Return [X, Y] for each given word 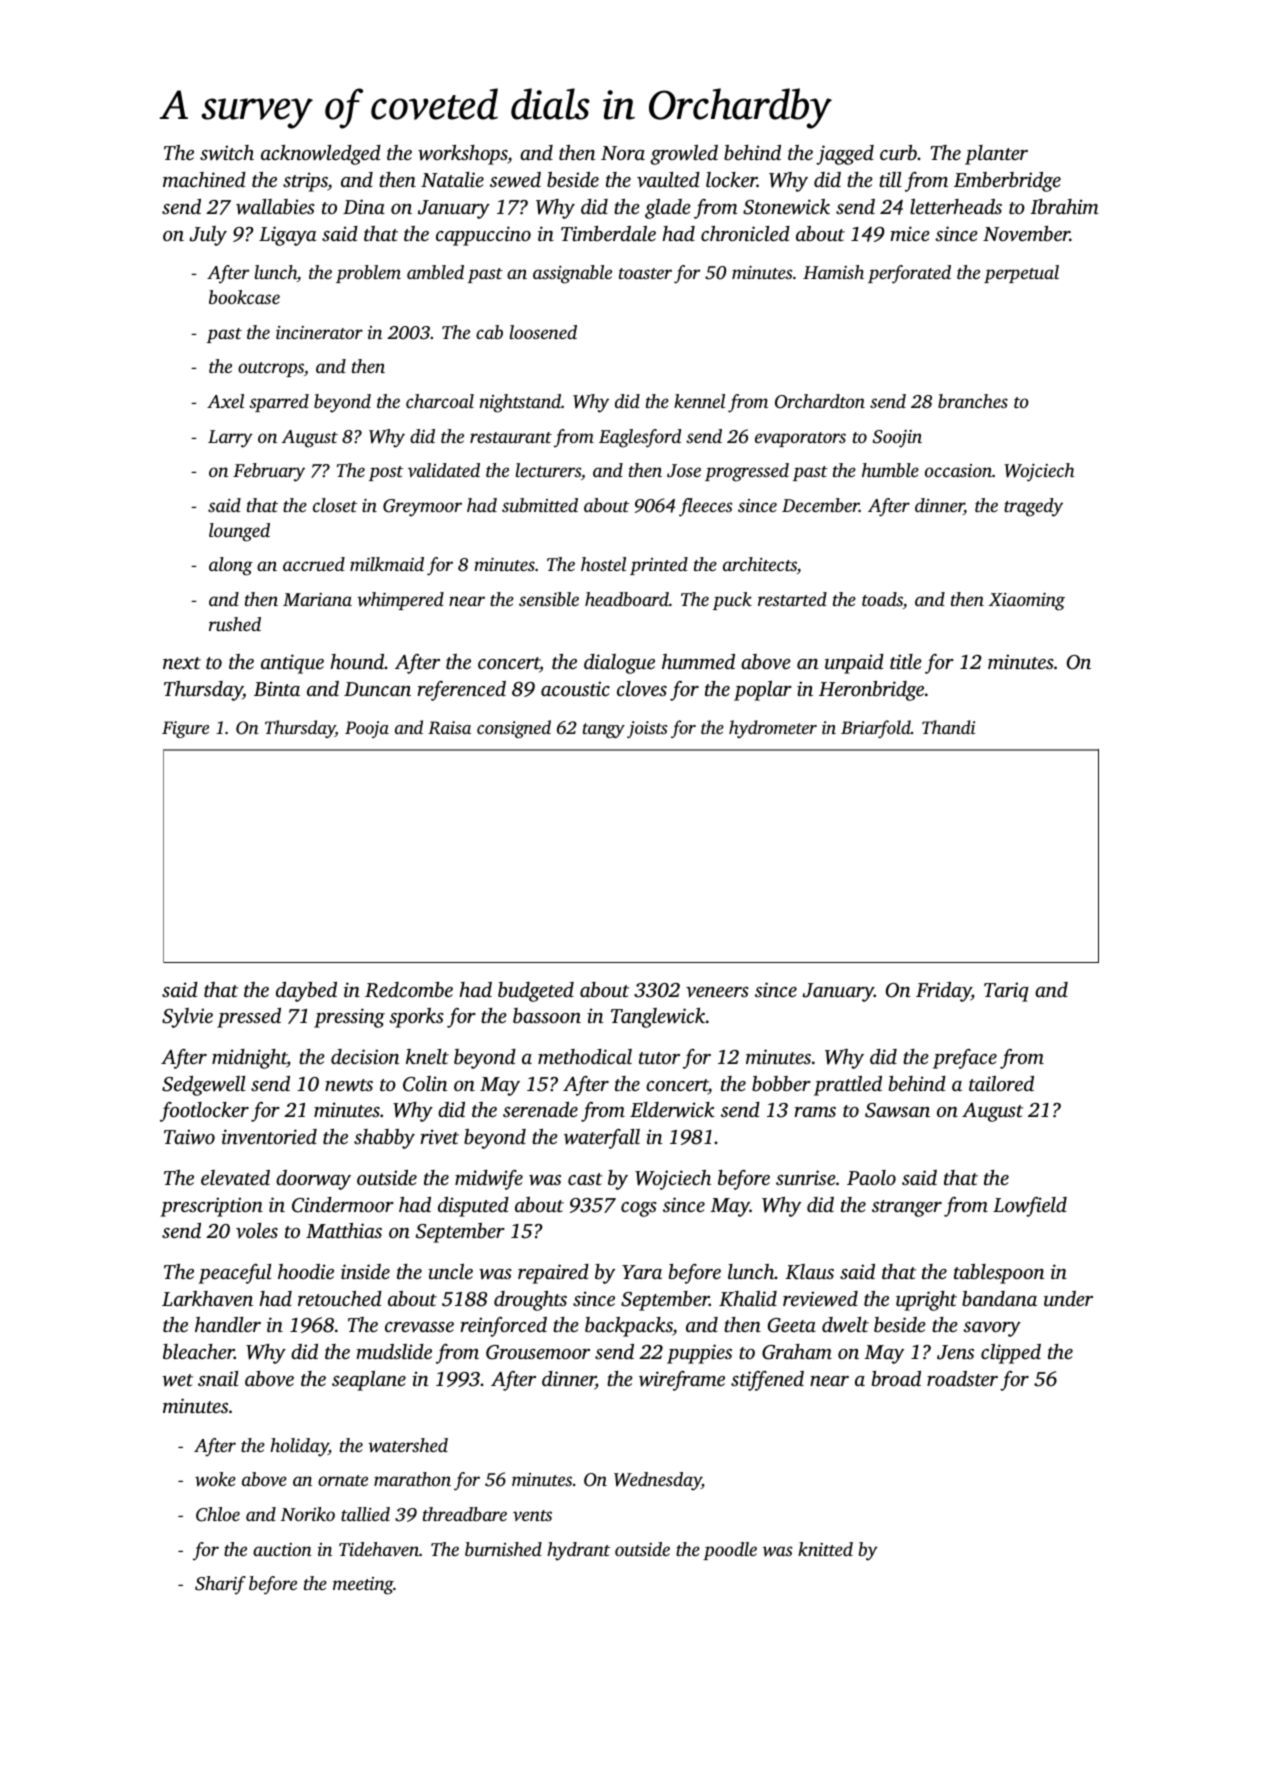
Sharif [220, 1585]
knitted [825, 1549]
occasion [958, 470]
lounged [239, 532]
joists [647, 729]
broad [896, 1378]
